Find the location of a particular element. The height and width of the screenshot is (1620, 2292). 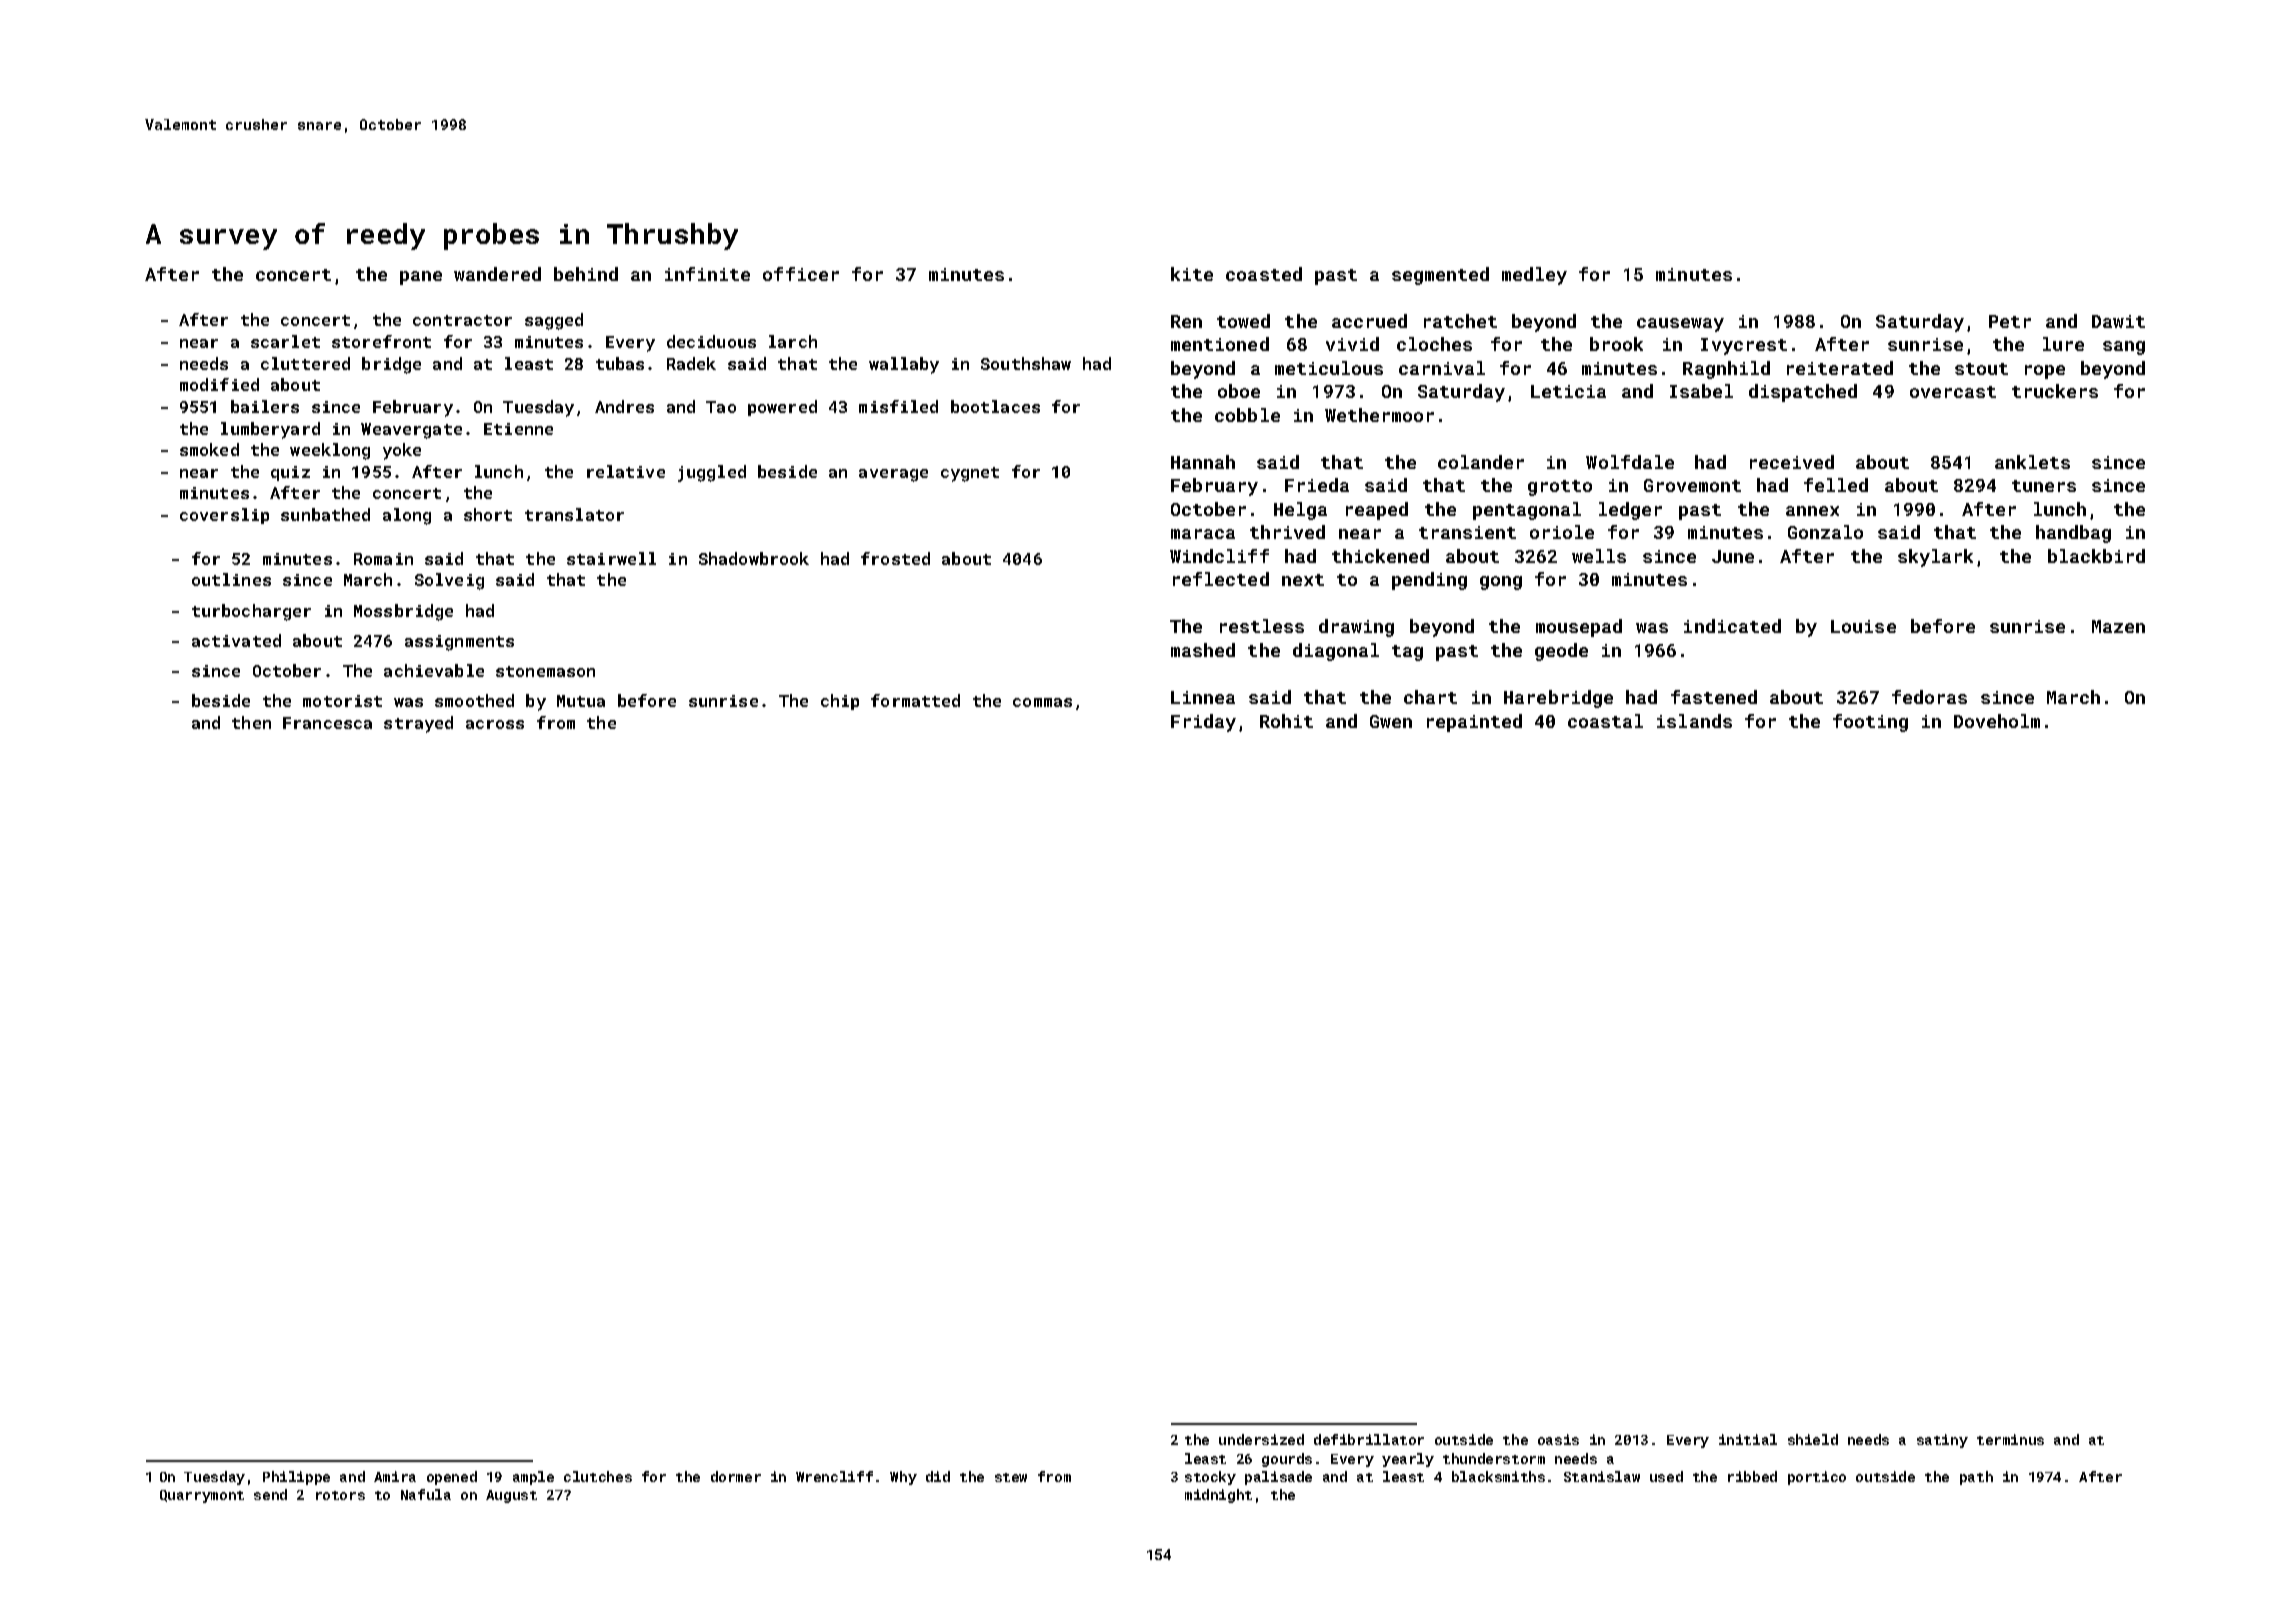

pane is located at coordinates (421, 278).
